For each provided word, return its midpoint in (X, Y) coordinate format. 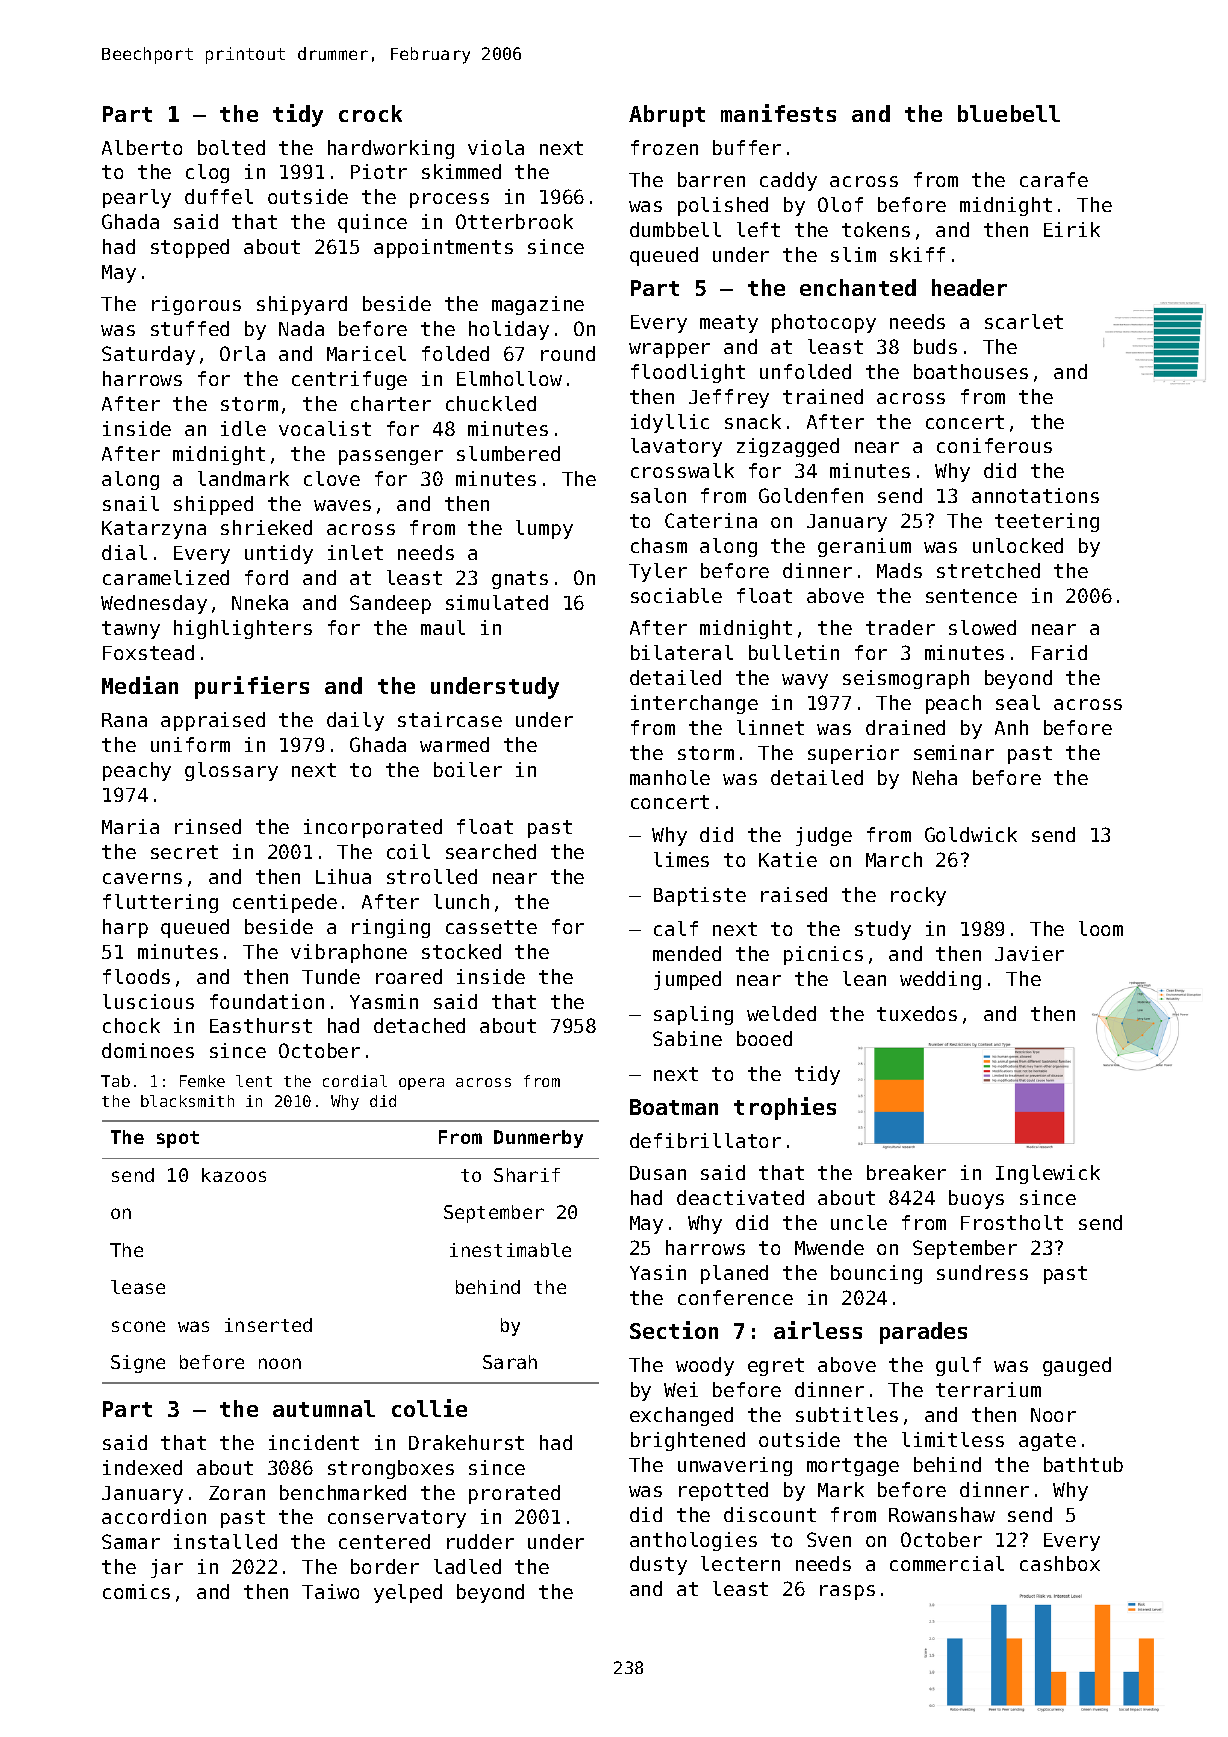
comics (136, 1591)
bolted (231, 147)
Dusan (658, 1173)
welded (781, 1013)
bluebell (1009, 113)
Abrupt (667, 116)
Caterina (711, 520)
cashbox (1060, 1563)
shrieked (266, 527)
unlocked (1018, 545)
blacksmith (187, 1101)
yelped (408, 1593)
